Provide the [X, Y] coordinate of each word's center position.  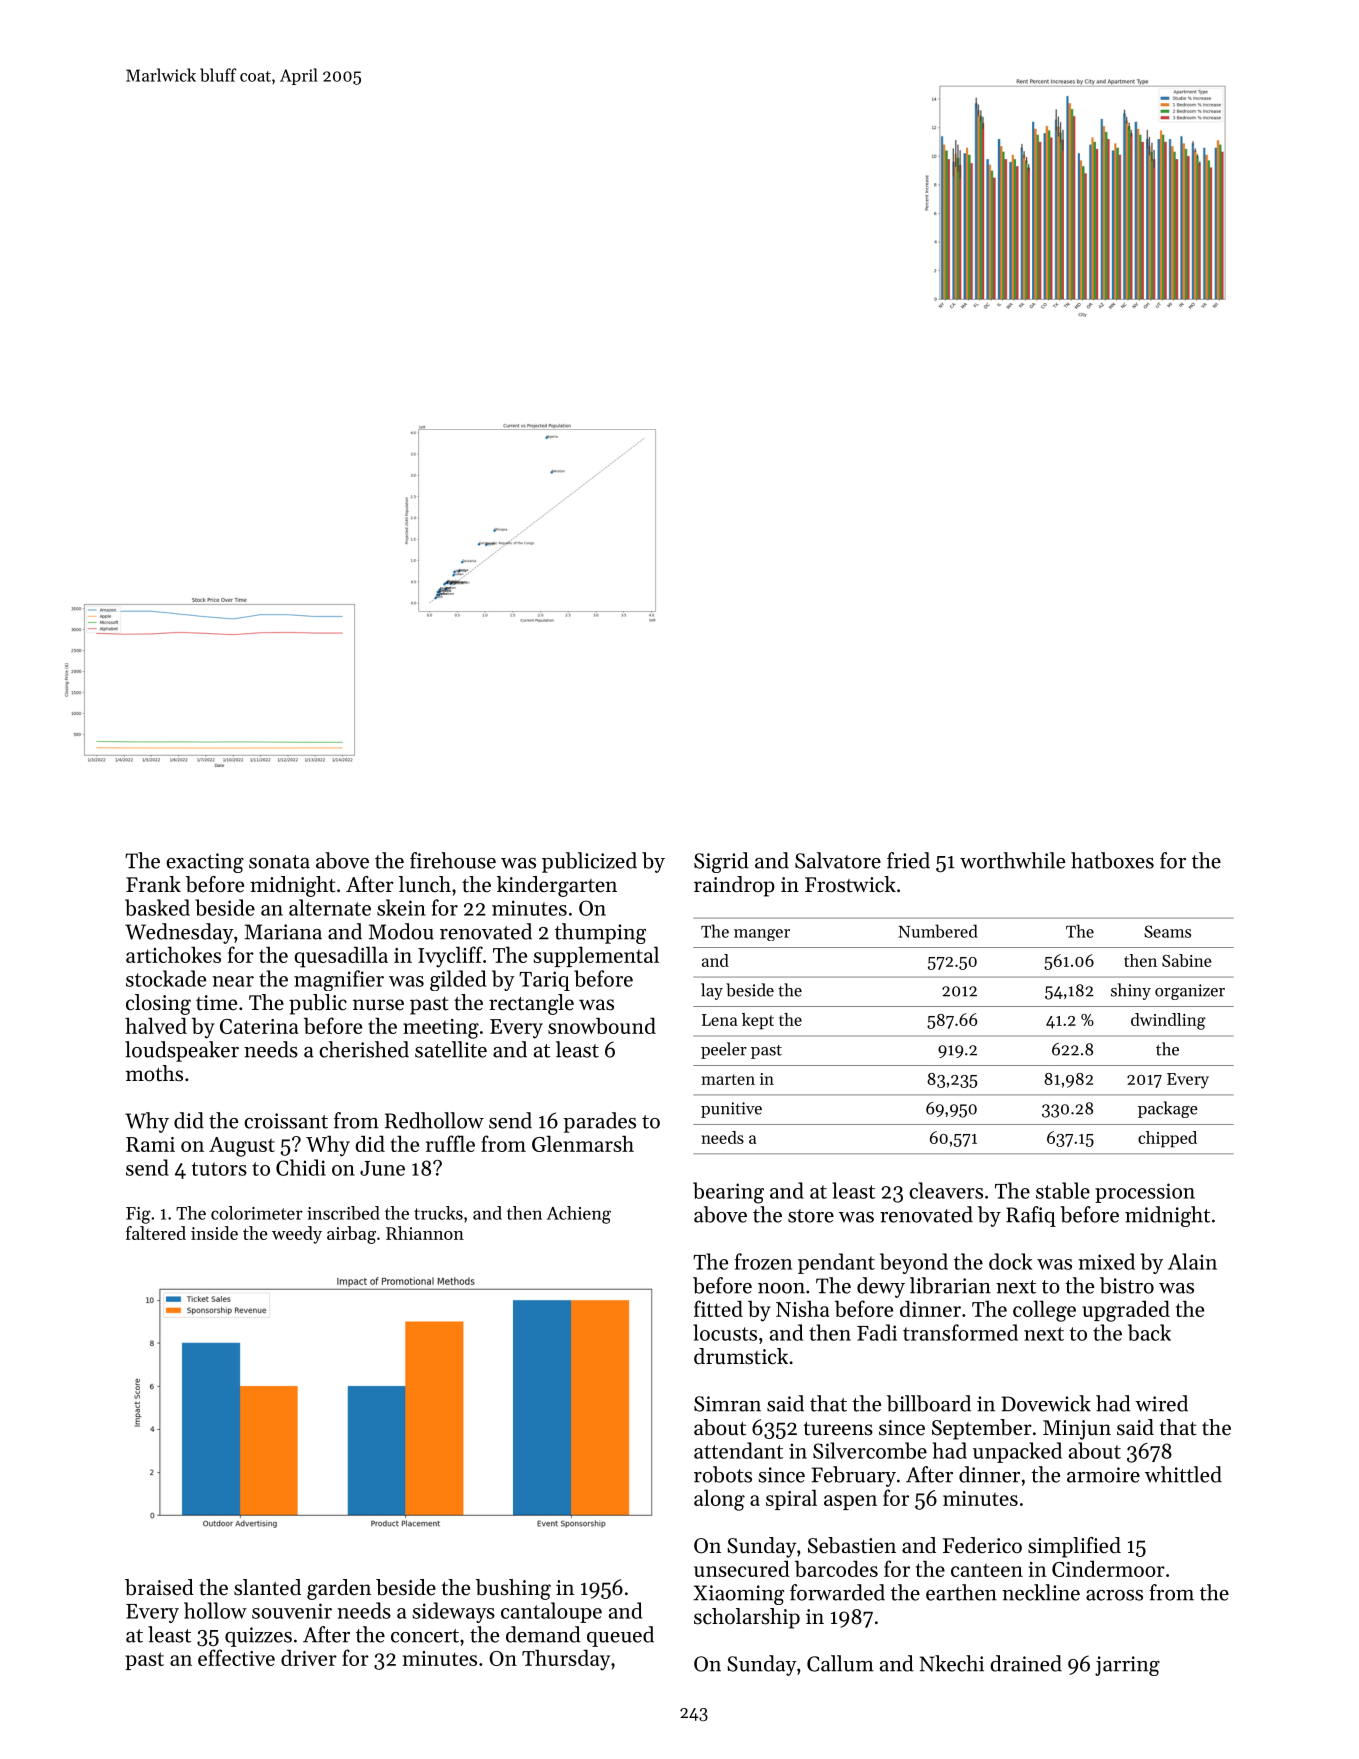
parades [599, 1122]
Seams [1167, 931]
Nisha [802, 1308]
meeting [441, 1029]
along [719, 1500]
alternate [330, 907]
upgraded [1126, 1311]
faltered [156, 1233]
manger [762, 935]
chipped [1167, 1139]
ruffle [450, 1143]
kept [758, 1021]
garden [339, 1589]
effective [236, 1657]
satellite [451, 1049]
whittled [1183, 1474]
